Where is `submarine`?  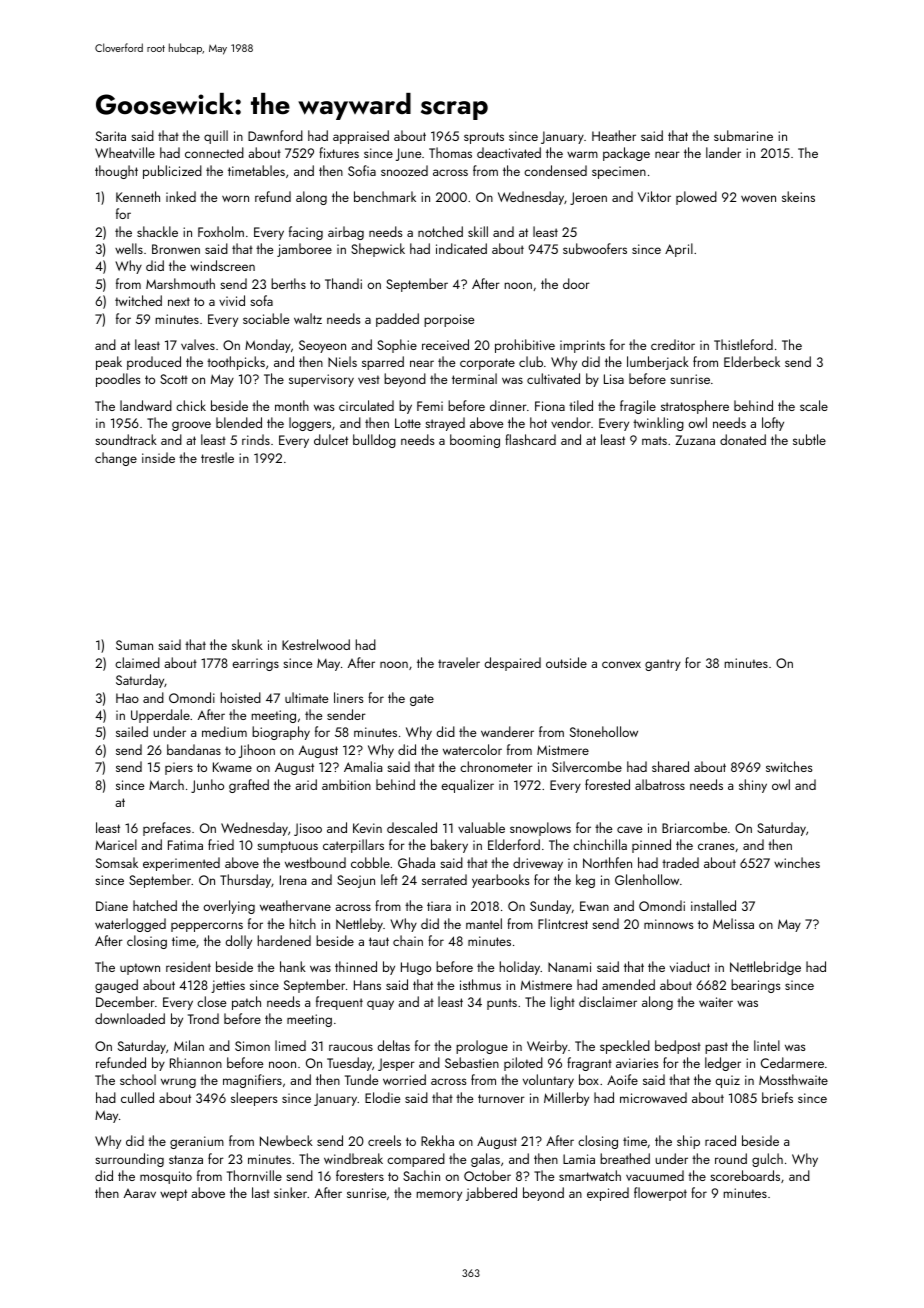 submarine is located at coordinates (743, 135).
